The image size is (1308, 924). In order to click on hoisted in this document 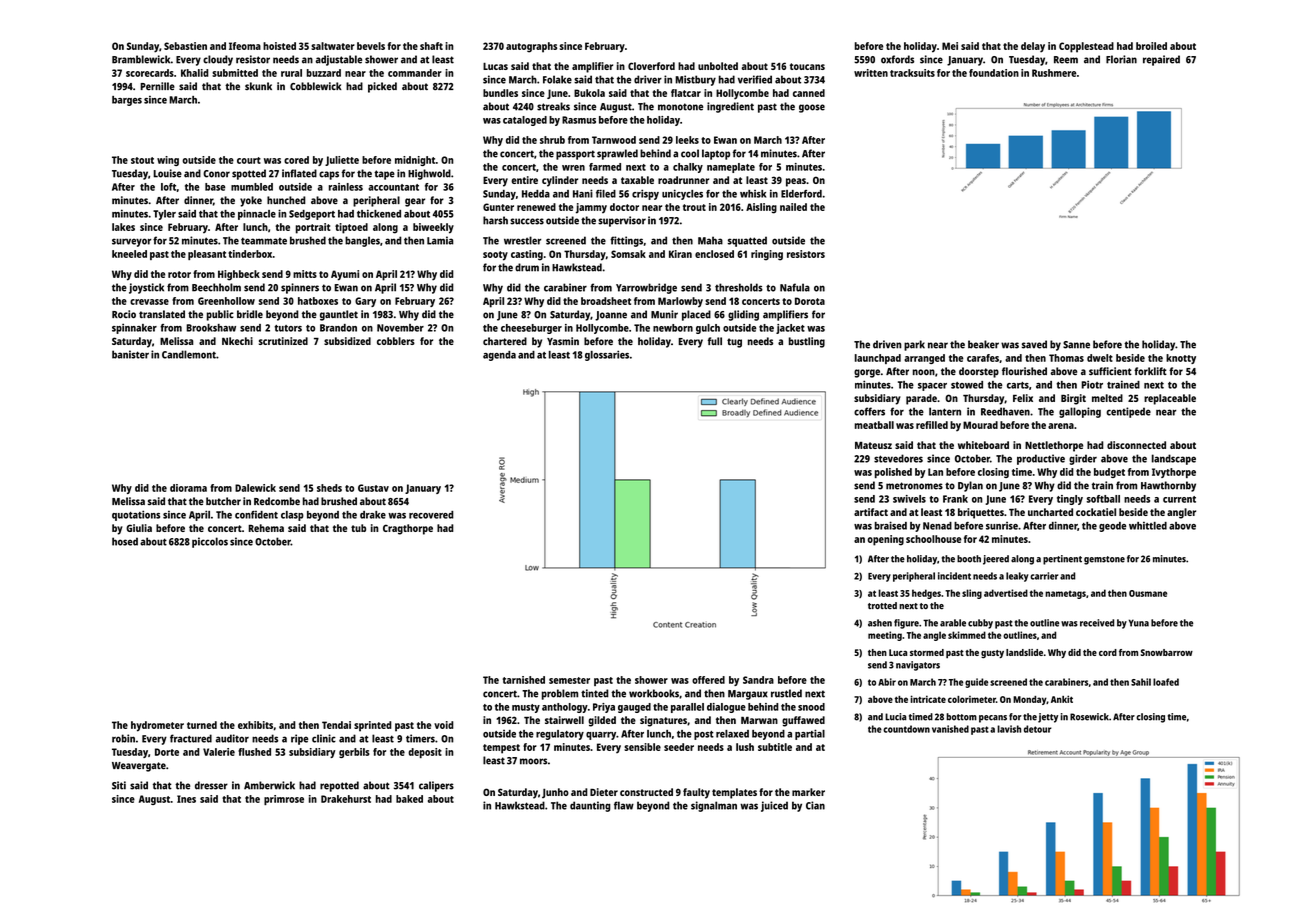, I will do `click(279, 46)`.
